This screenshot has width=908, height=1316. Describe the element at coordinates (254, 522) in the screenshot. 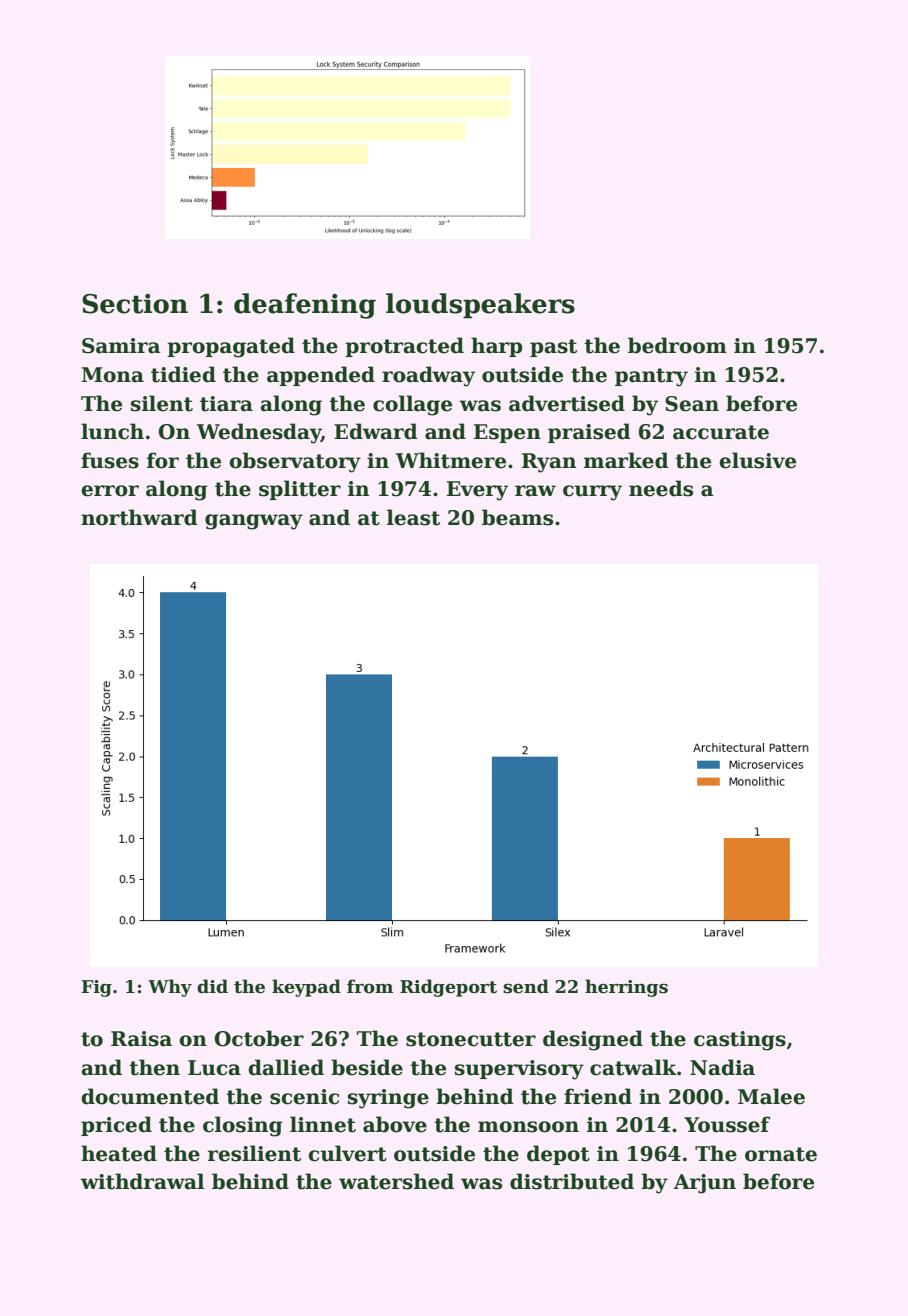

I see `gangway` at that location.
